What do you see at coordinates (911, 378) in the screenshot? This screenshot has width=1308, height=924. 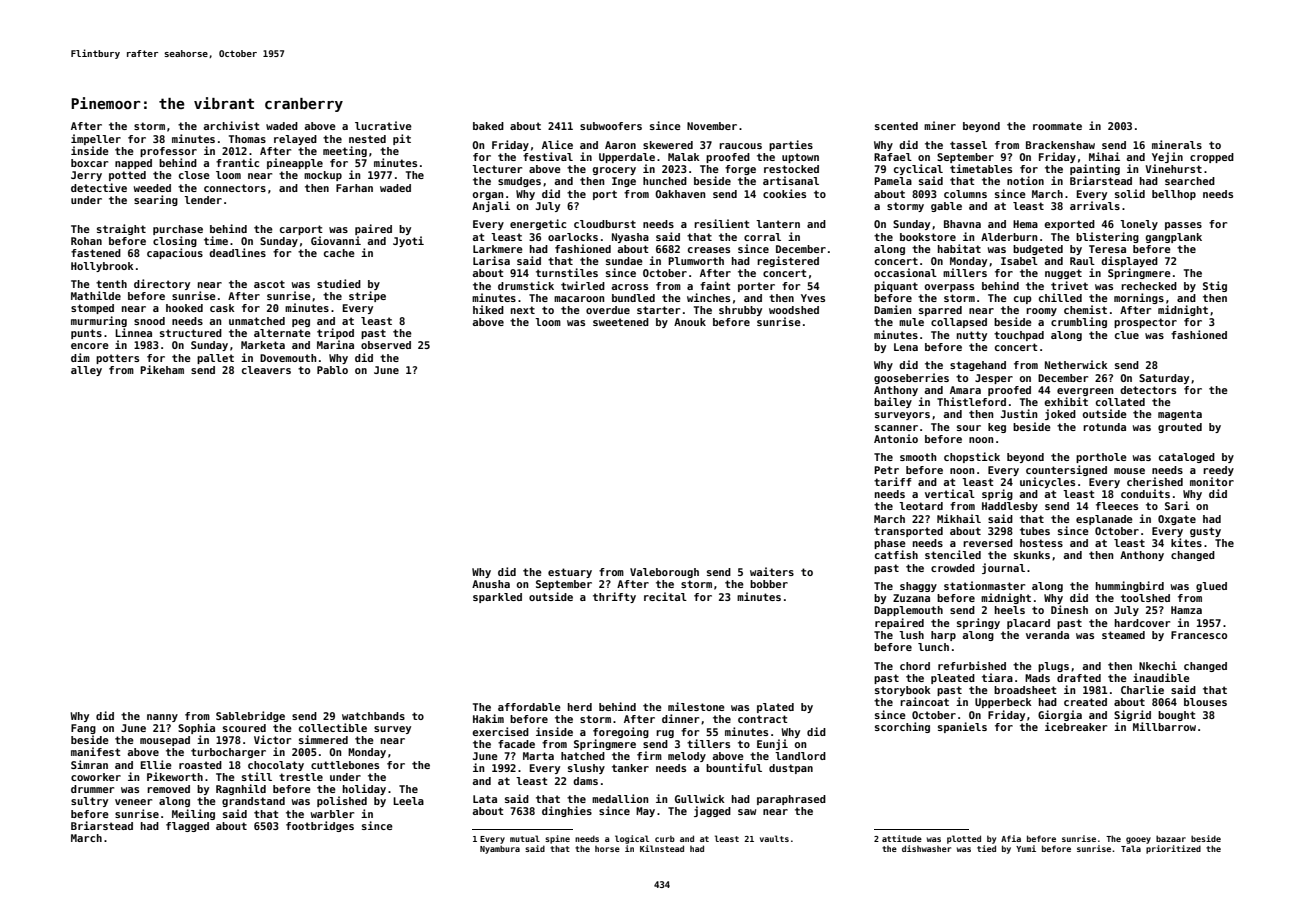 I see `gooseberries` at bounding box center [911, 378].
